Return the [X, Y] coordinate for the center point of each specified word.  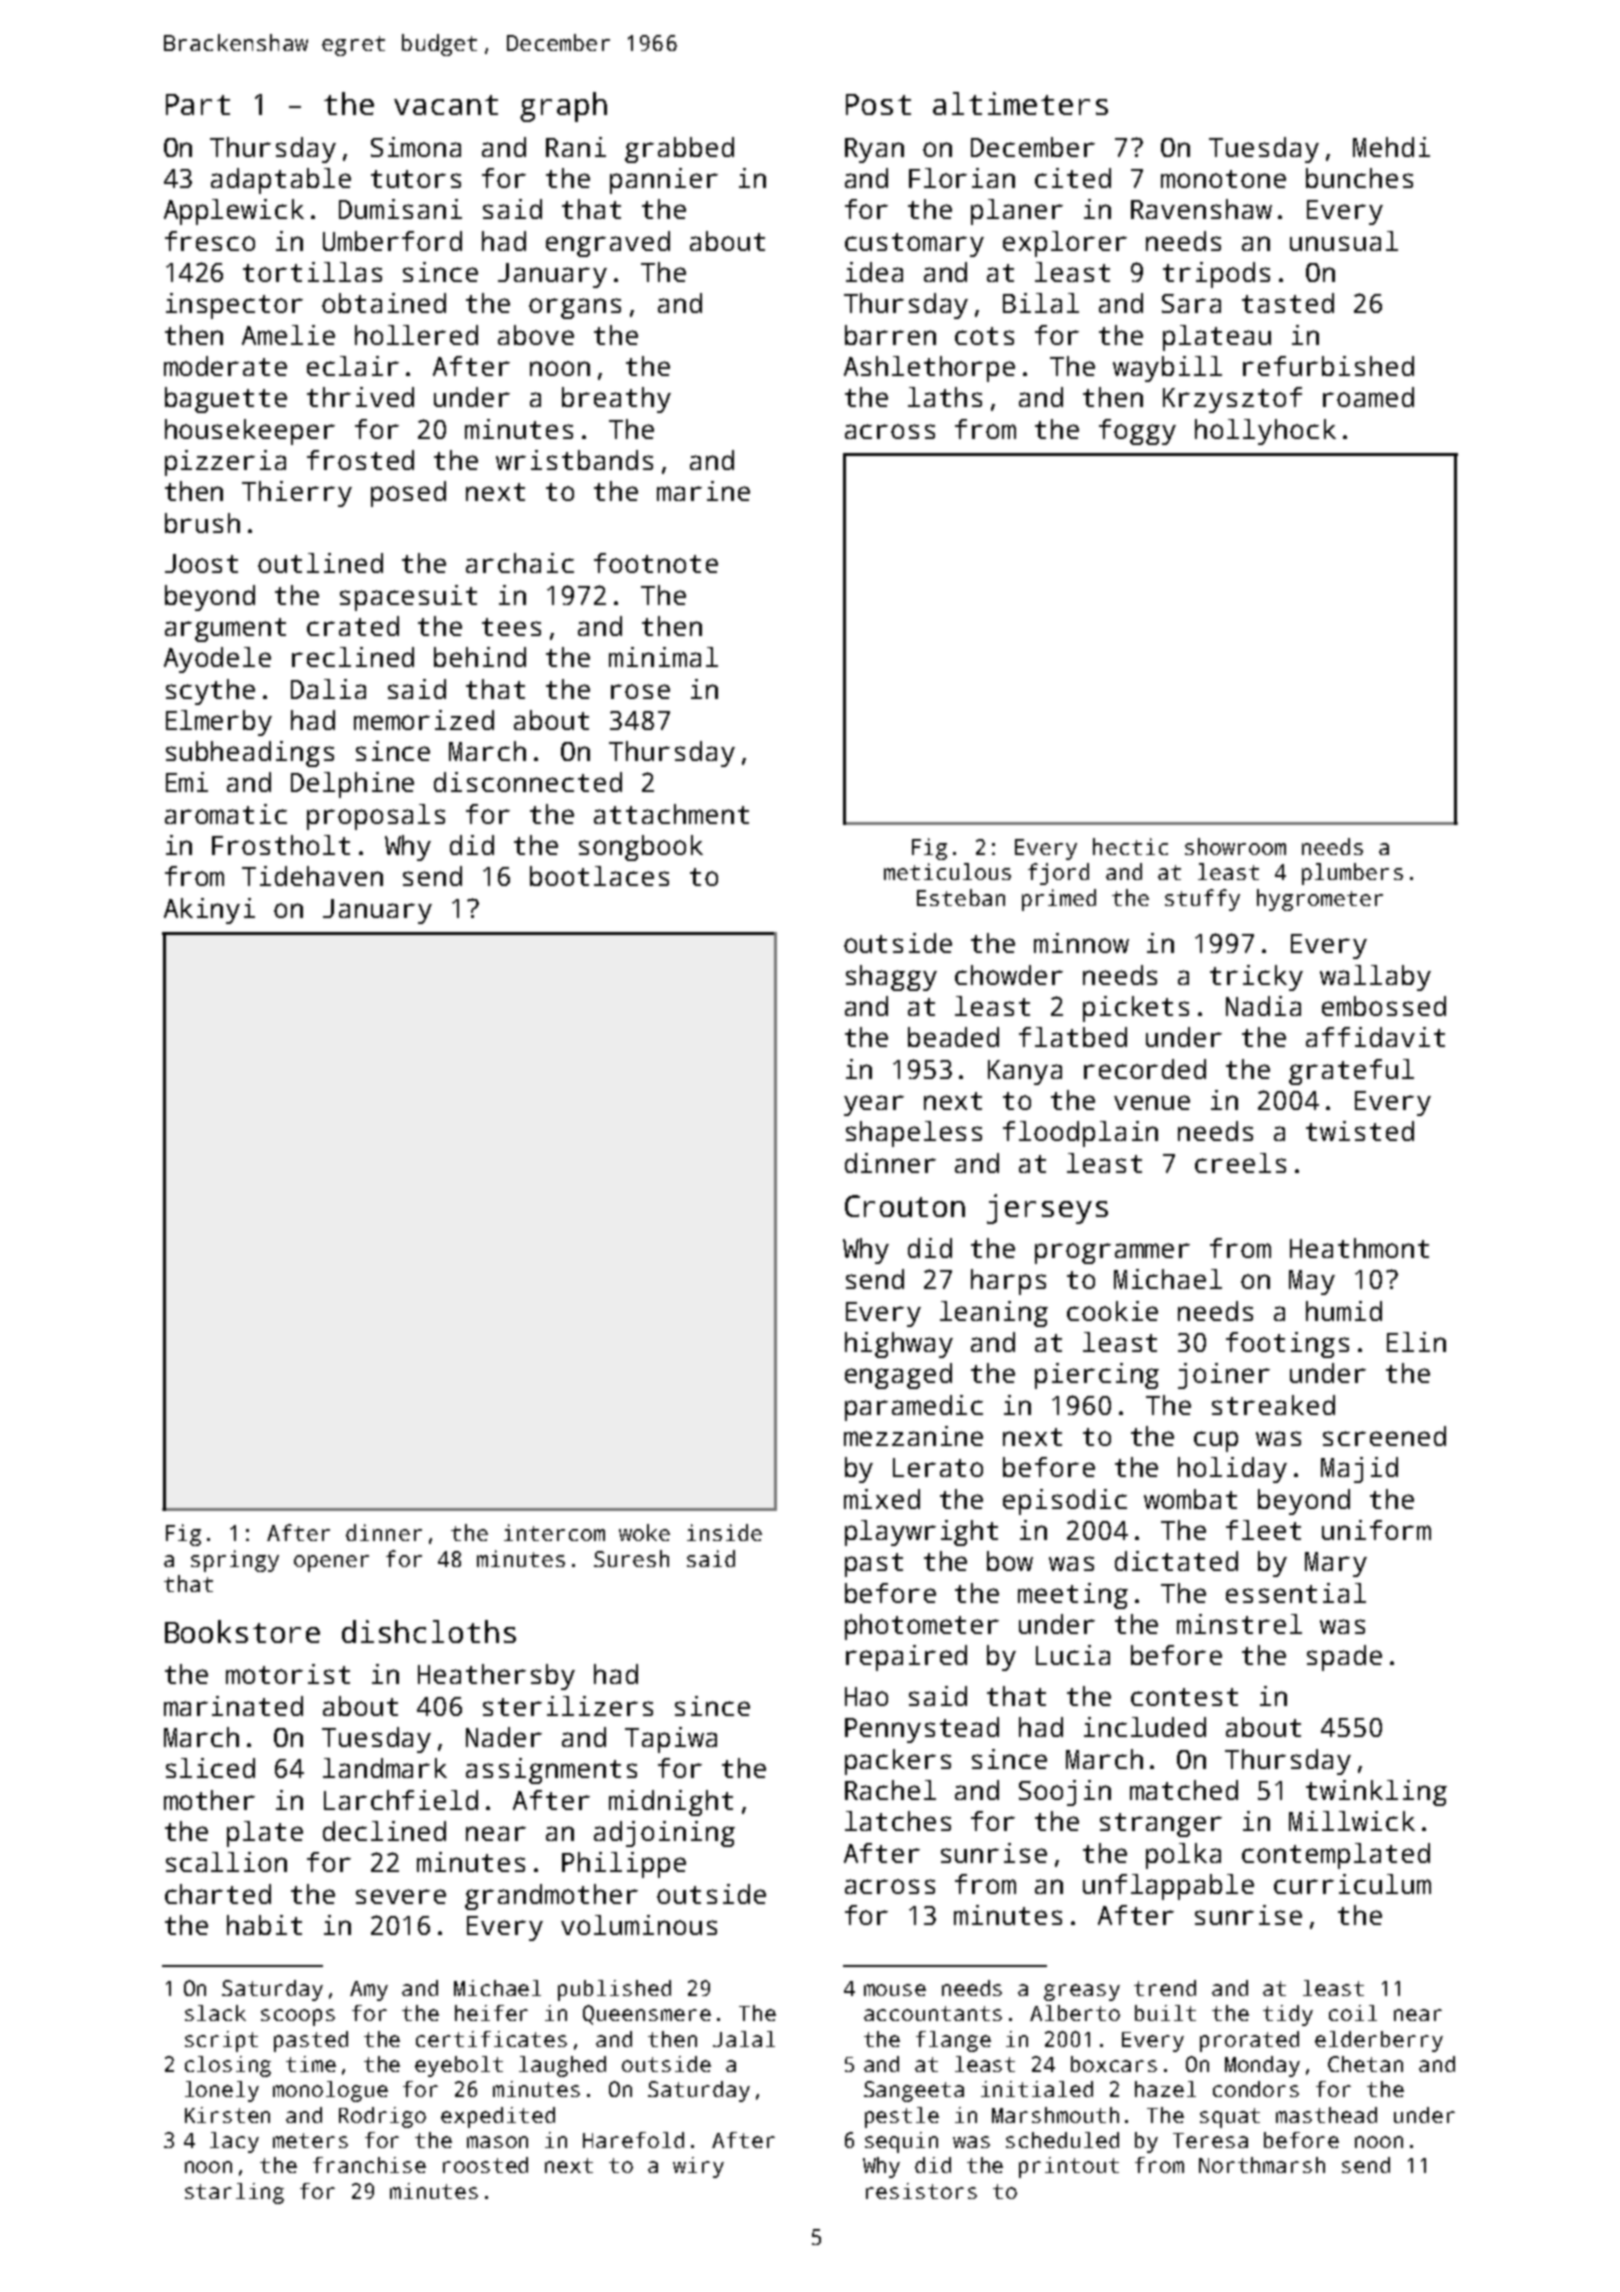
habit [264, 1925]
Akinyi [209, 911]
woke [644, 1532]
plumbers [1352, 874]
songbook [641, 848]
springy [235, 1561]
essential [1296, 1593]
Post [878, 104]
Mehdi [1391, 147]
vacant [446, 105]
